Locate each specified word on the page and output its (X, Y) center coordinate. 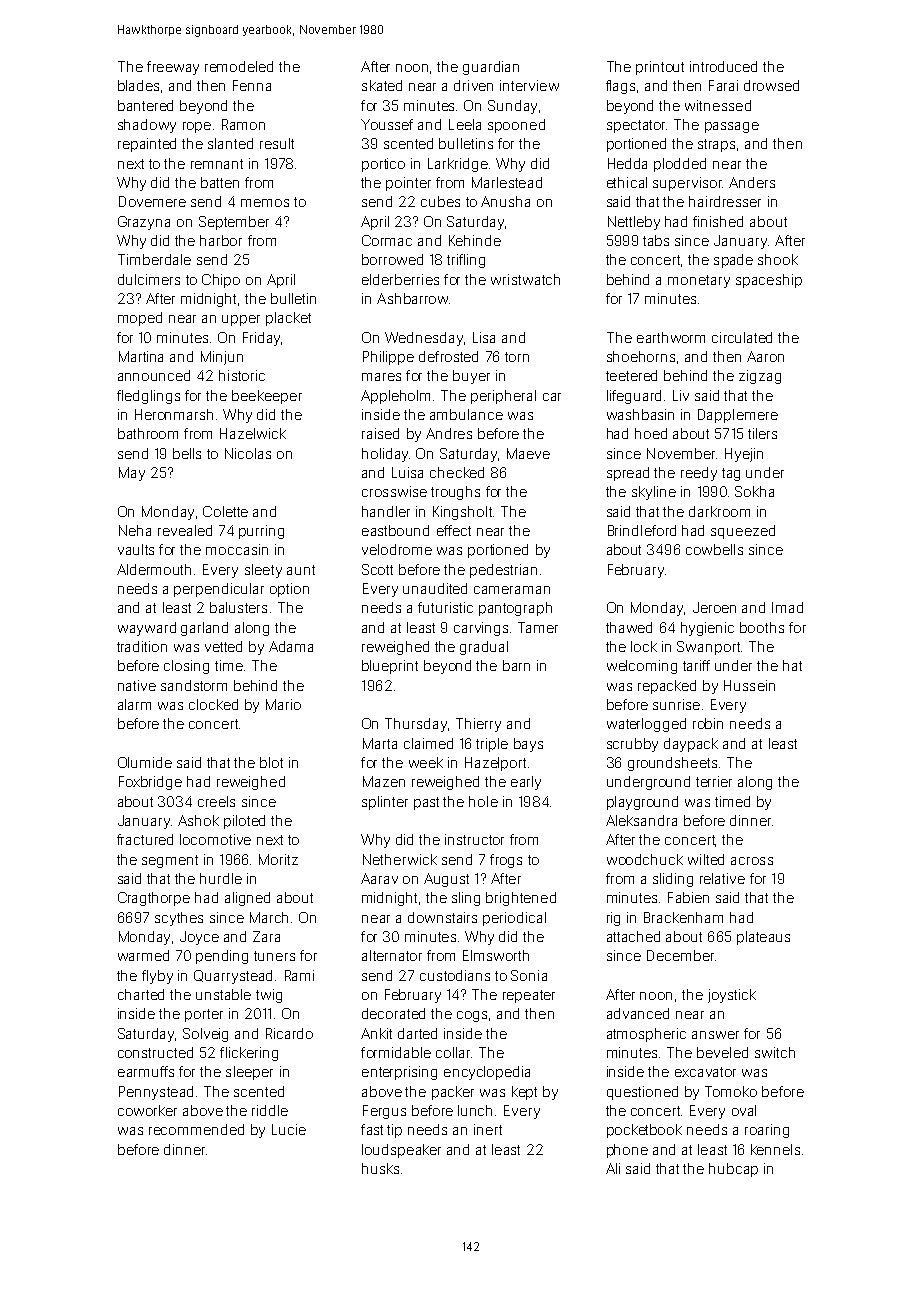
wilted (706, 859)
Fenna (252, 85)
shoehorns (641, 356)
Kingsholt (462, 513)
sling (466, 899)
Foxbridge (150, 783)
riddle (270, 1110)
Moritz (278, 859)
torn (517, 357)
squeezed (743, 532)
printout (660, 68)
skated (382, 85)
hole (483, 801)
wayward (147, 629)
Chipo (221, 281)
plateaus (763, 938)
